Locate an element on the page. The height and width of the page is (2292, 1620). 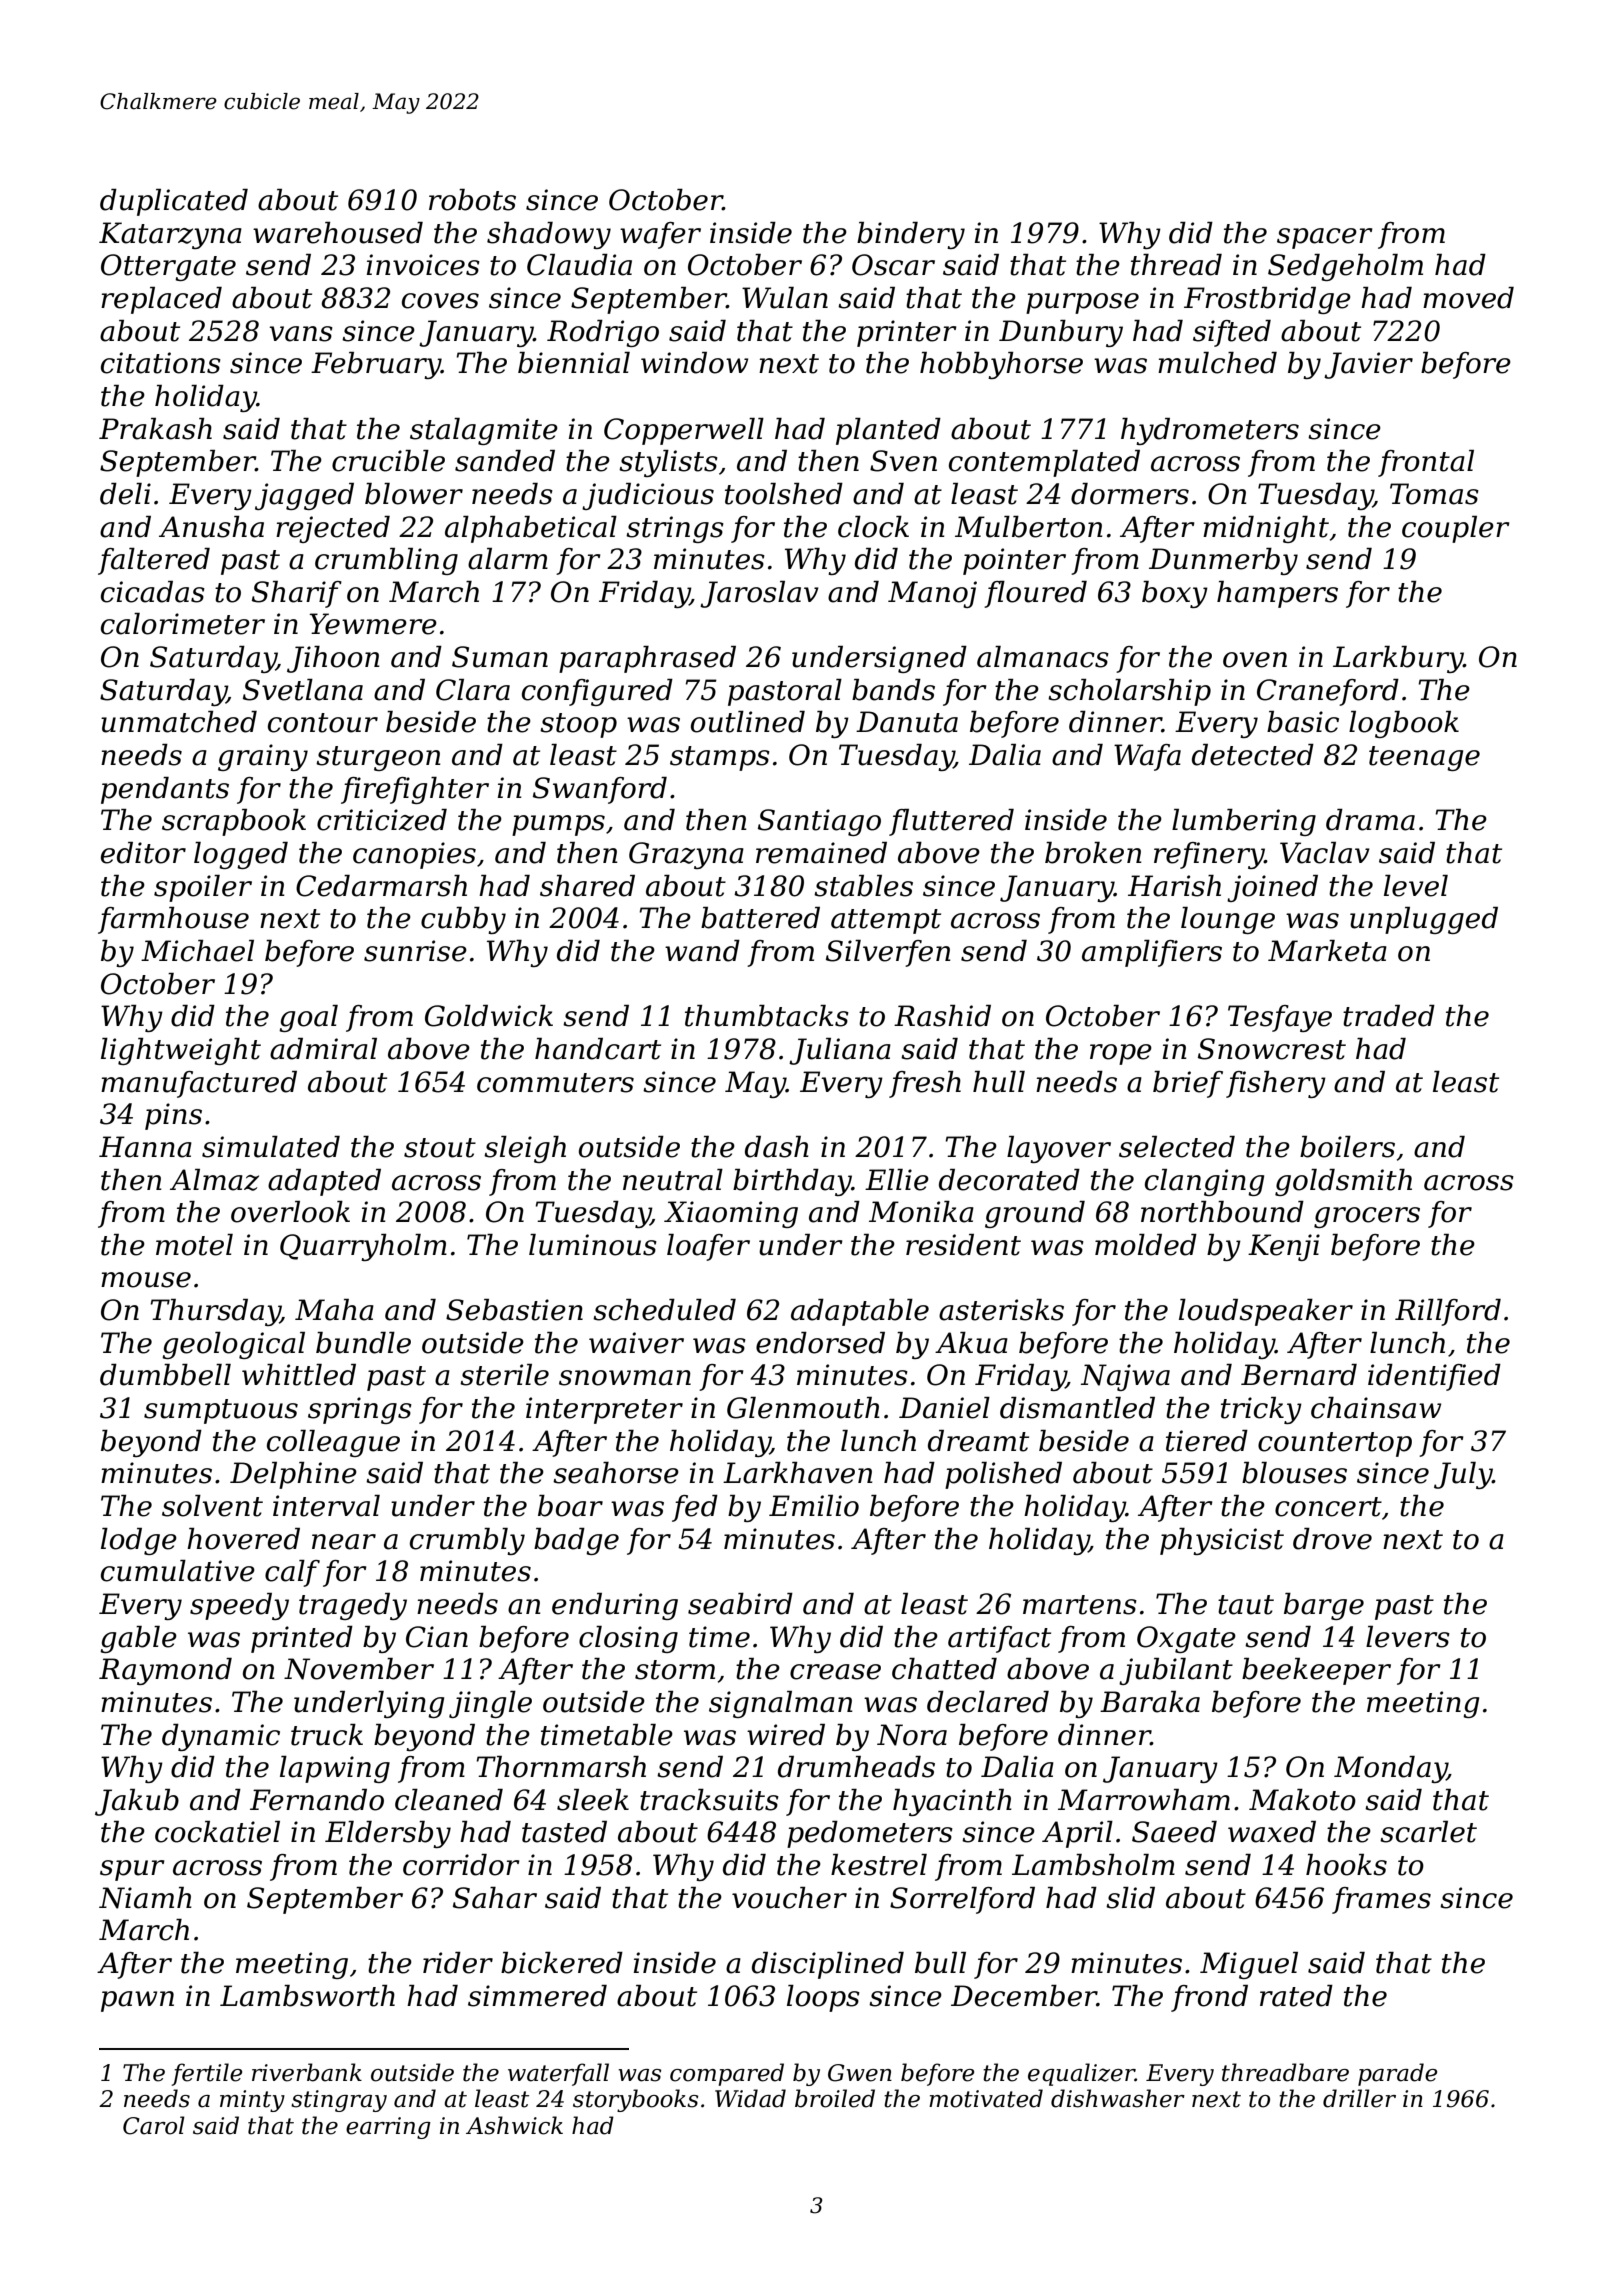
tragedy is located at coordinates (353, 1606).
